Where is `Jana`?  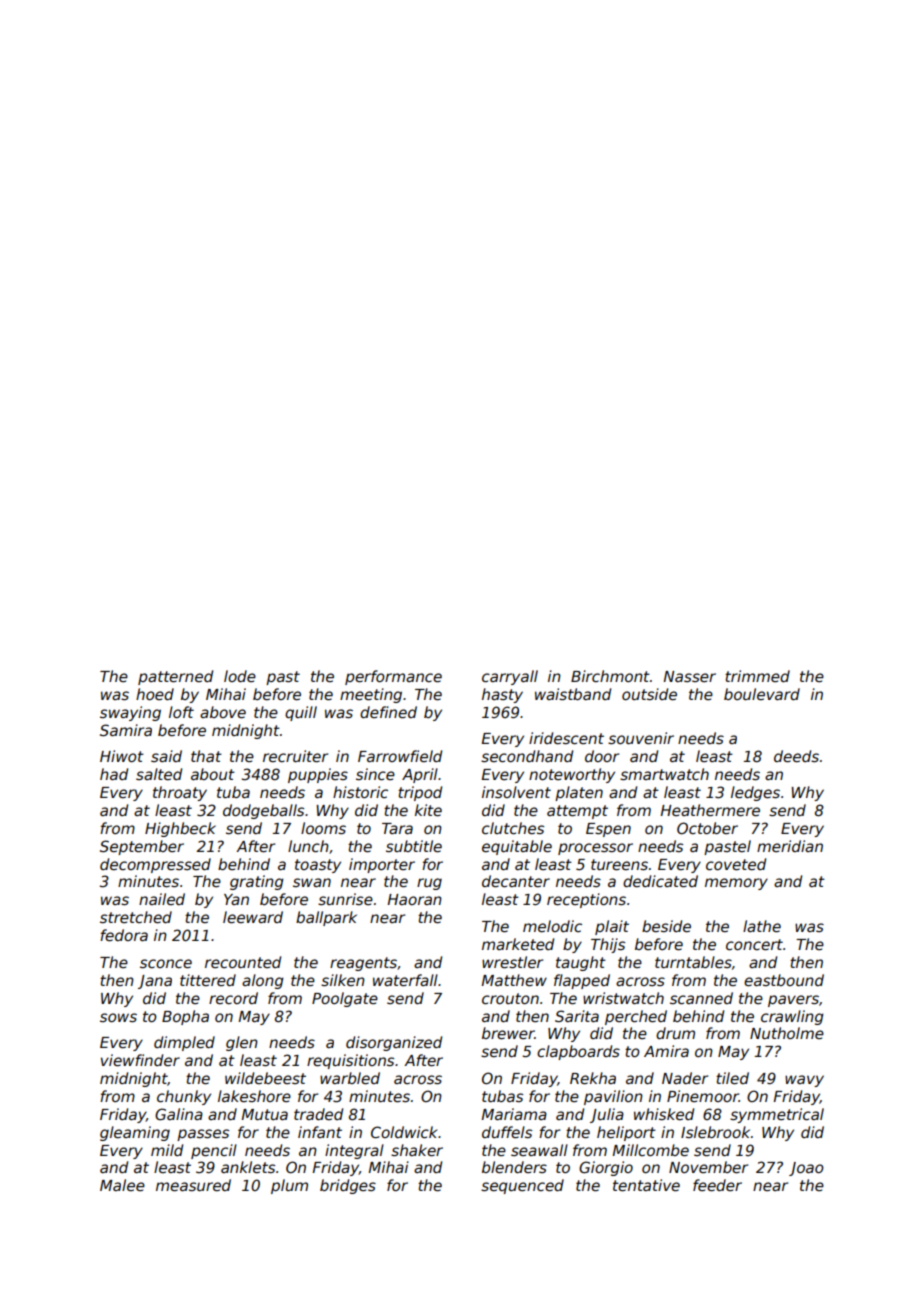 Jana is located at coordinates (155, 982).
